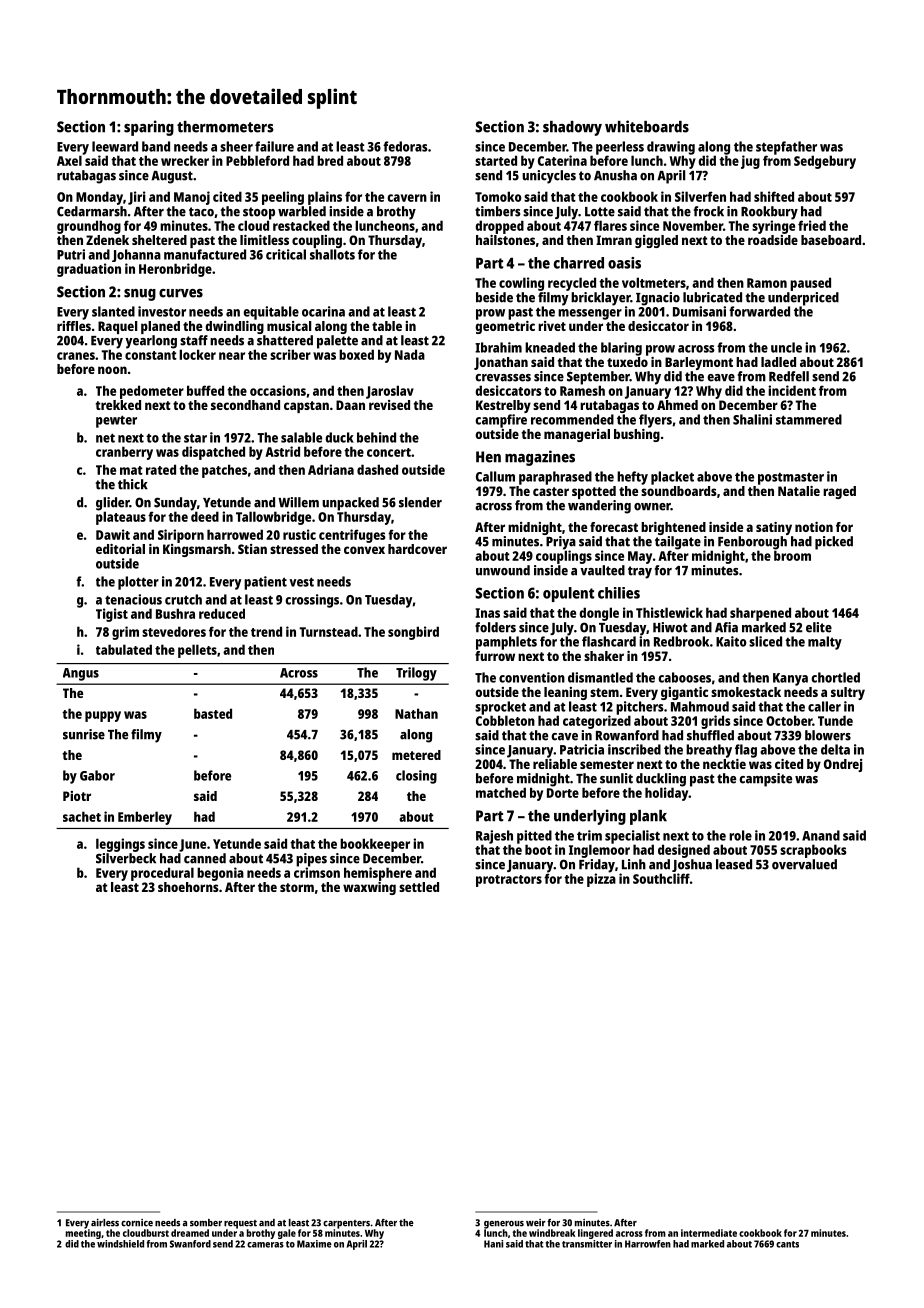  Describe the element at coordinates (350, 405) in the page. I see `Daan` at that location.
